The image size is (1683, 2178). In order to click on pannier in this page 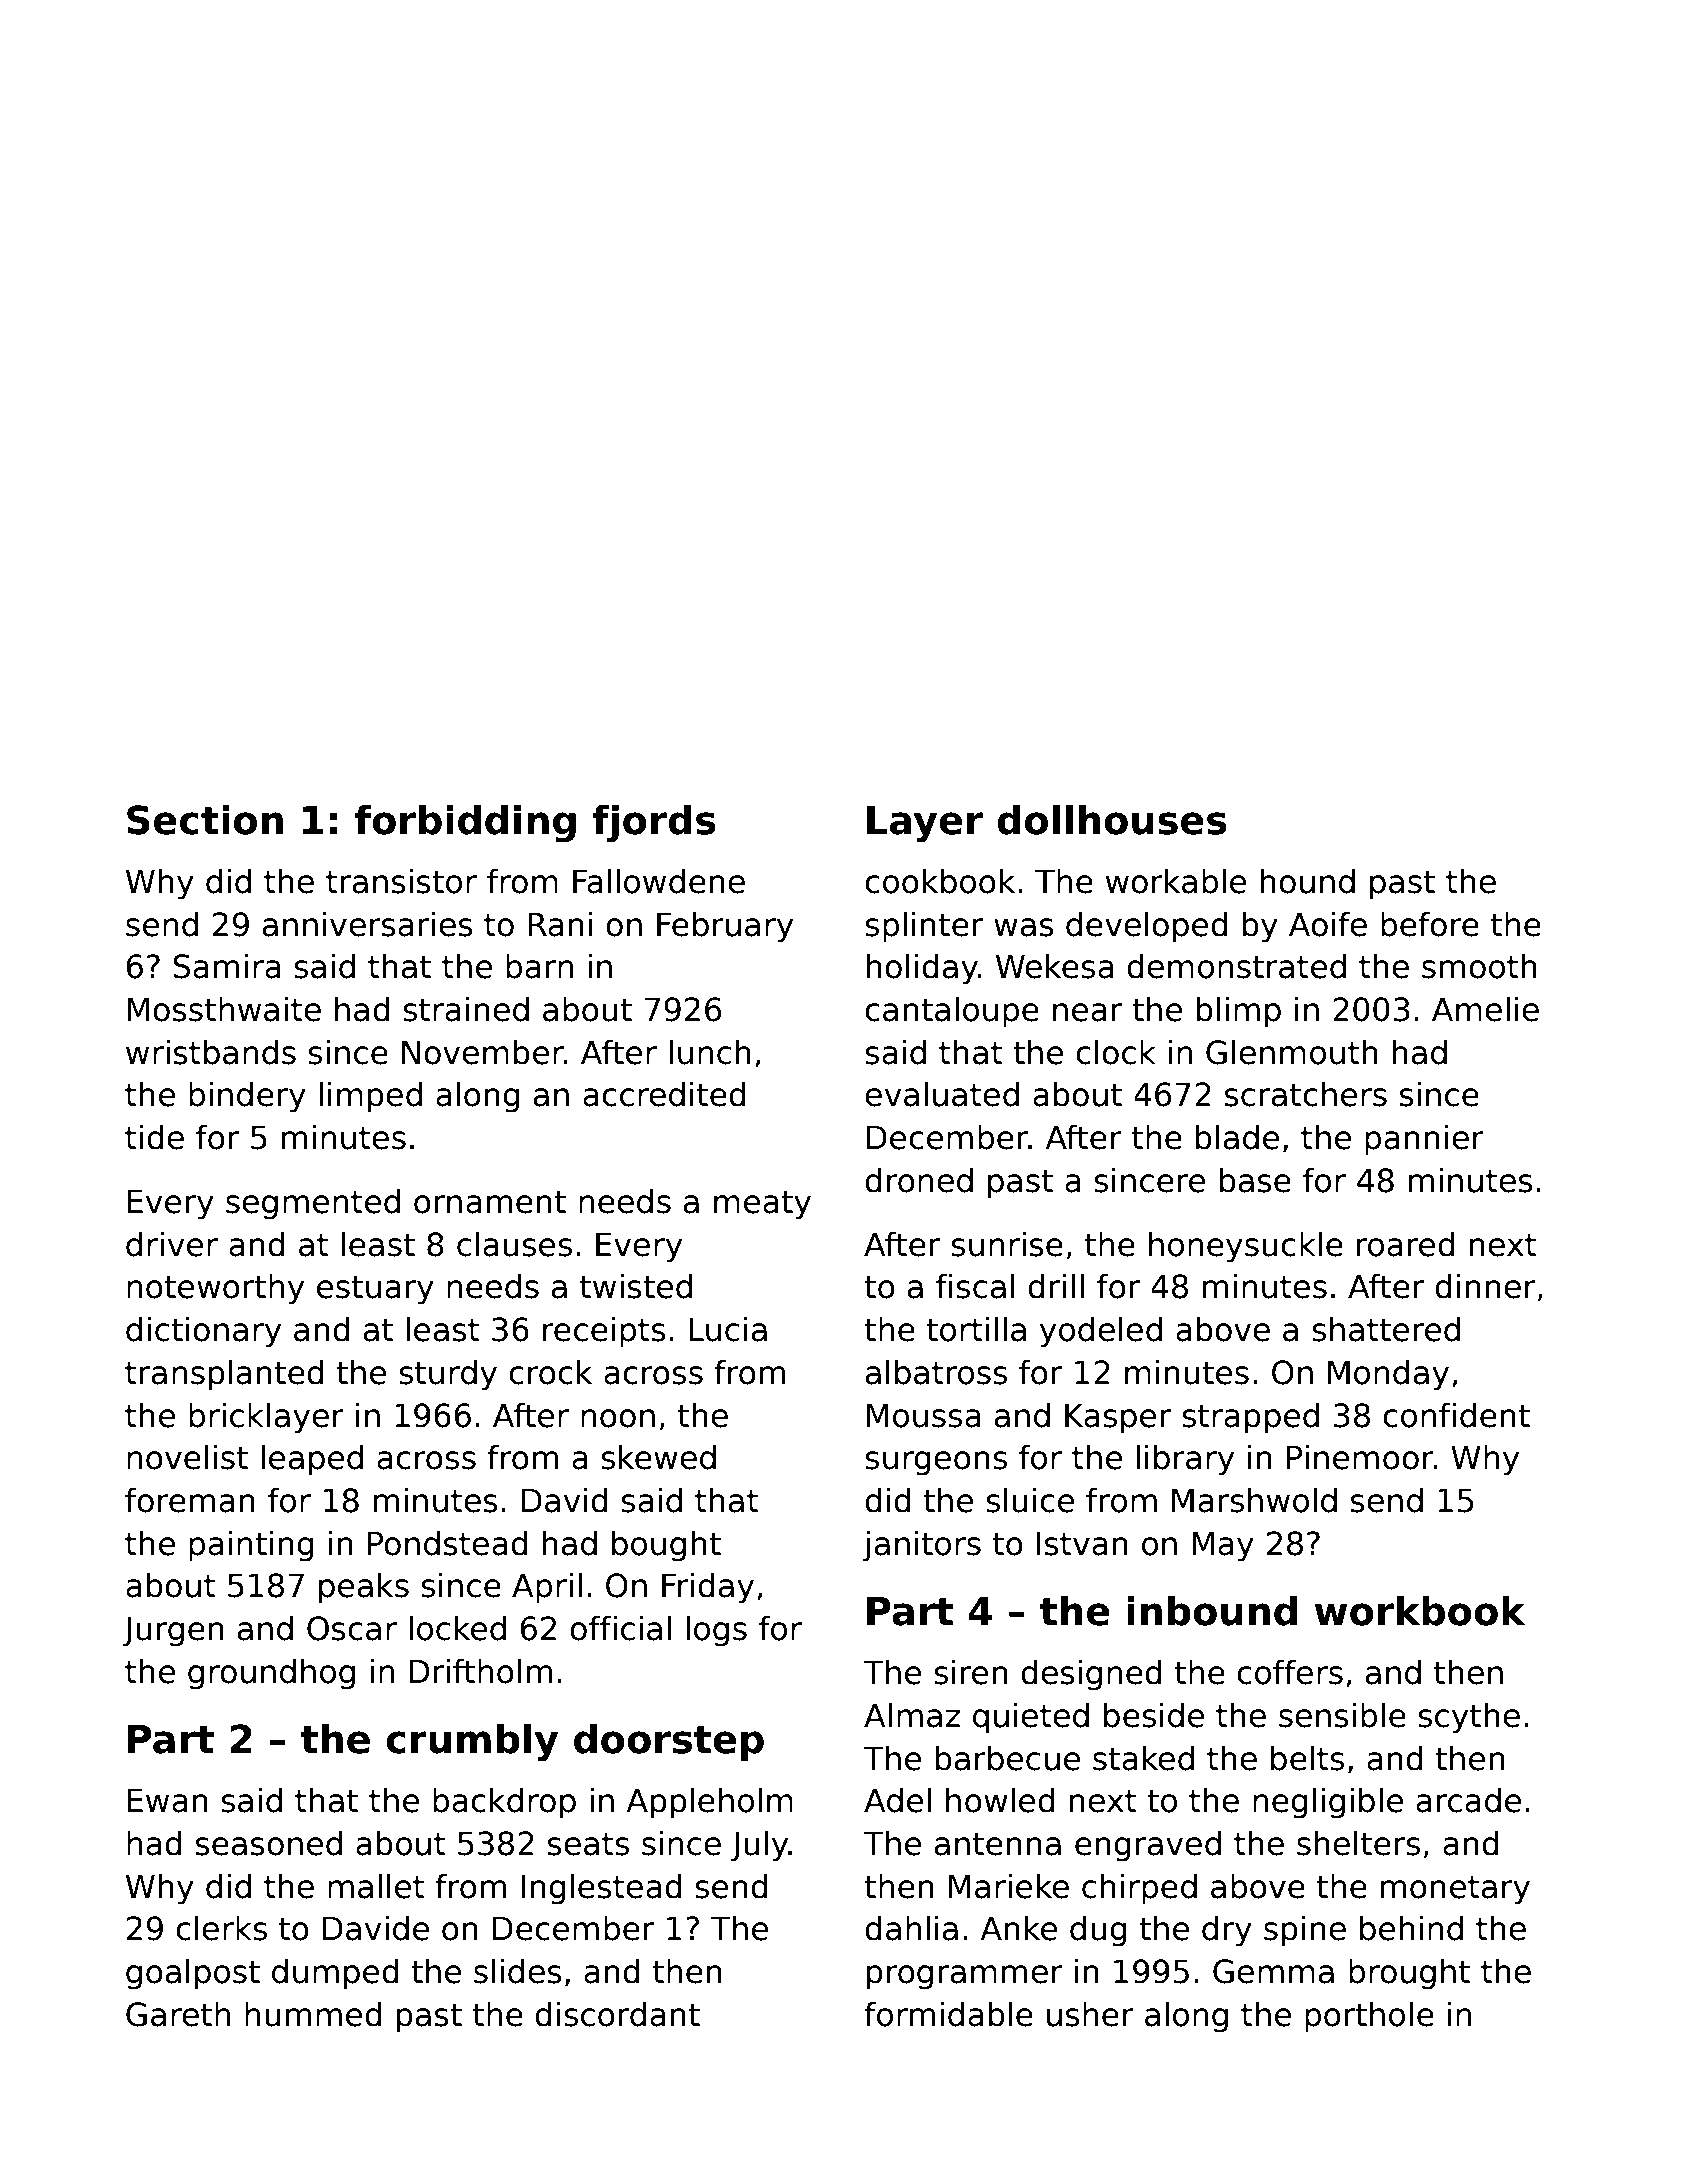, I will do `click(1424, 1140)`.
